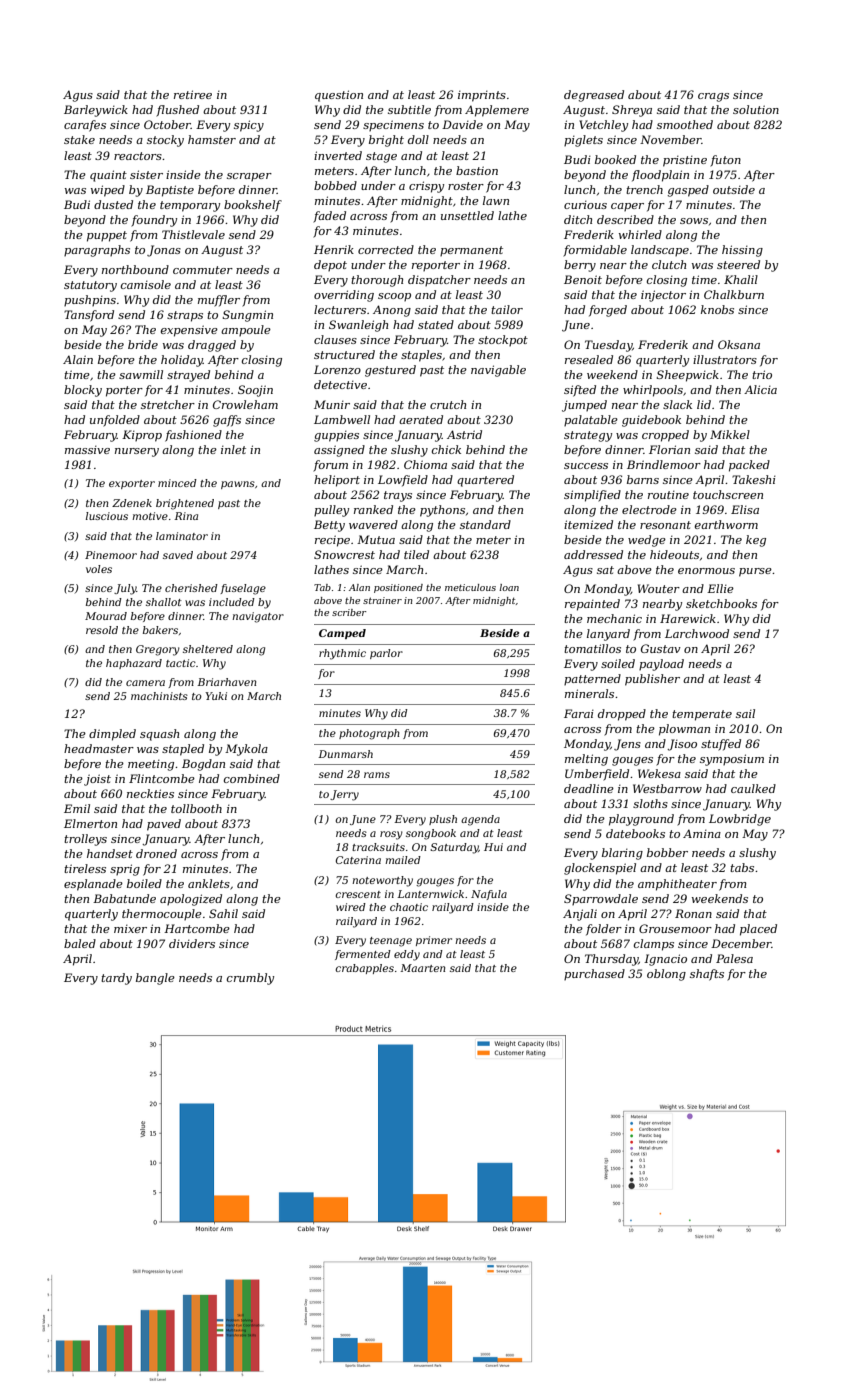 Image resolution: width=849 pixels, height=1400 pixels. Describe the element at coordinates (193, 94) in the screenshot. I see `retiree` at that location.
